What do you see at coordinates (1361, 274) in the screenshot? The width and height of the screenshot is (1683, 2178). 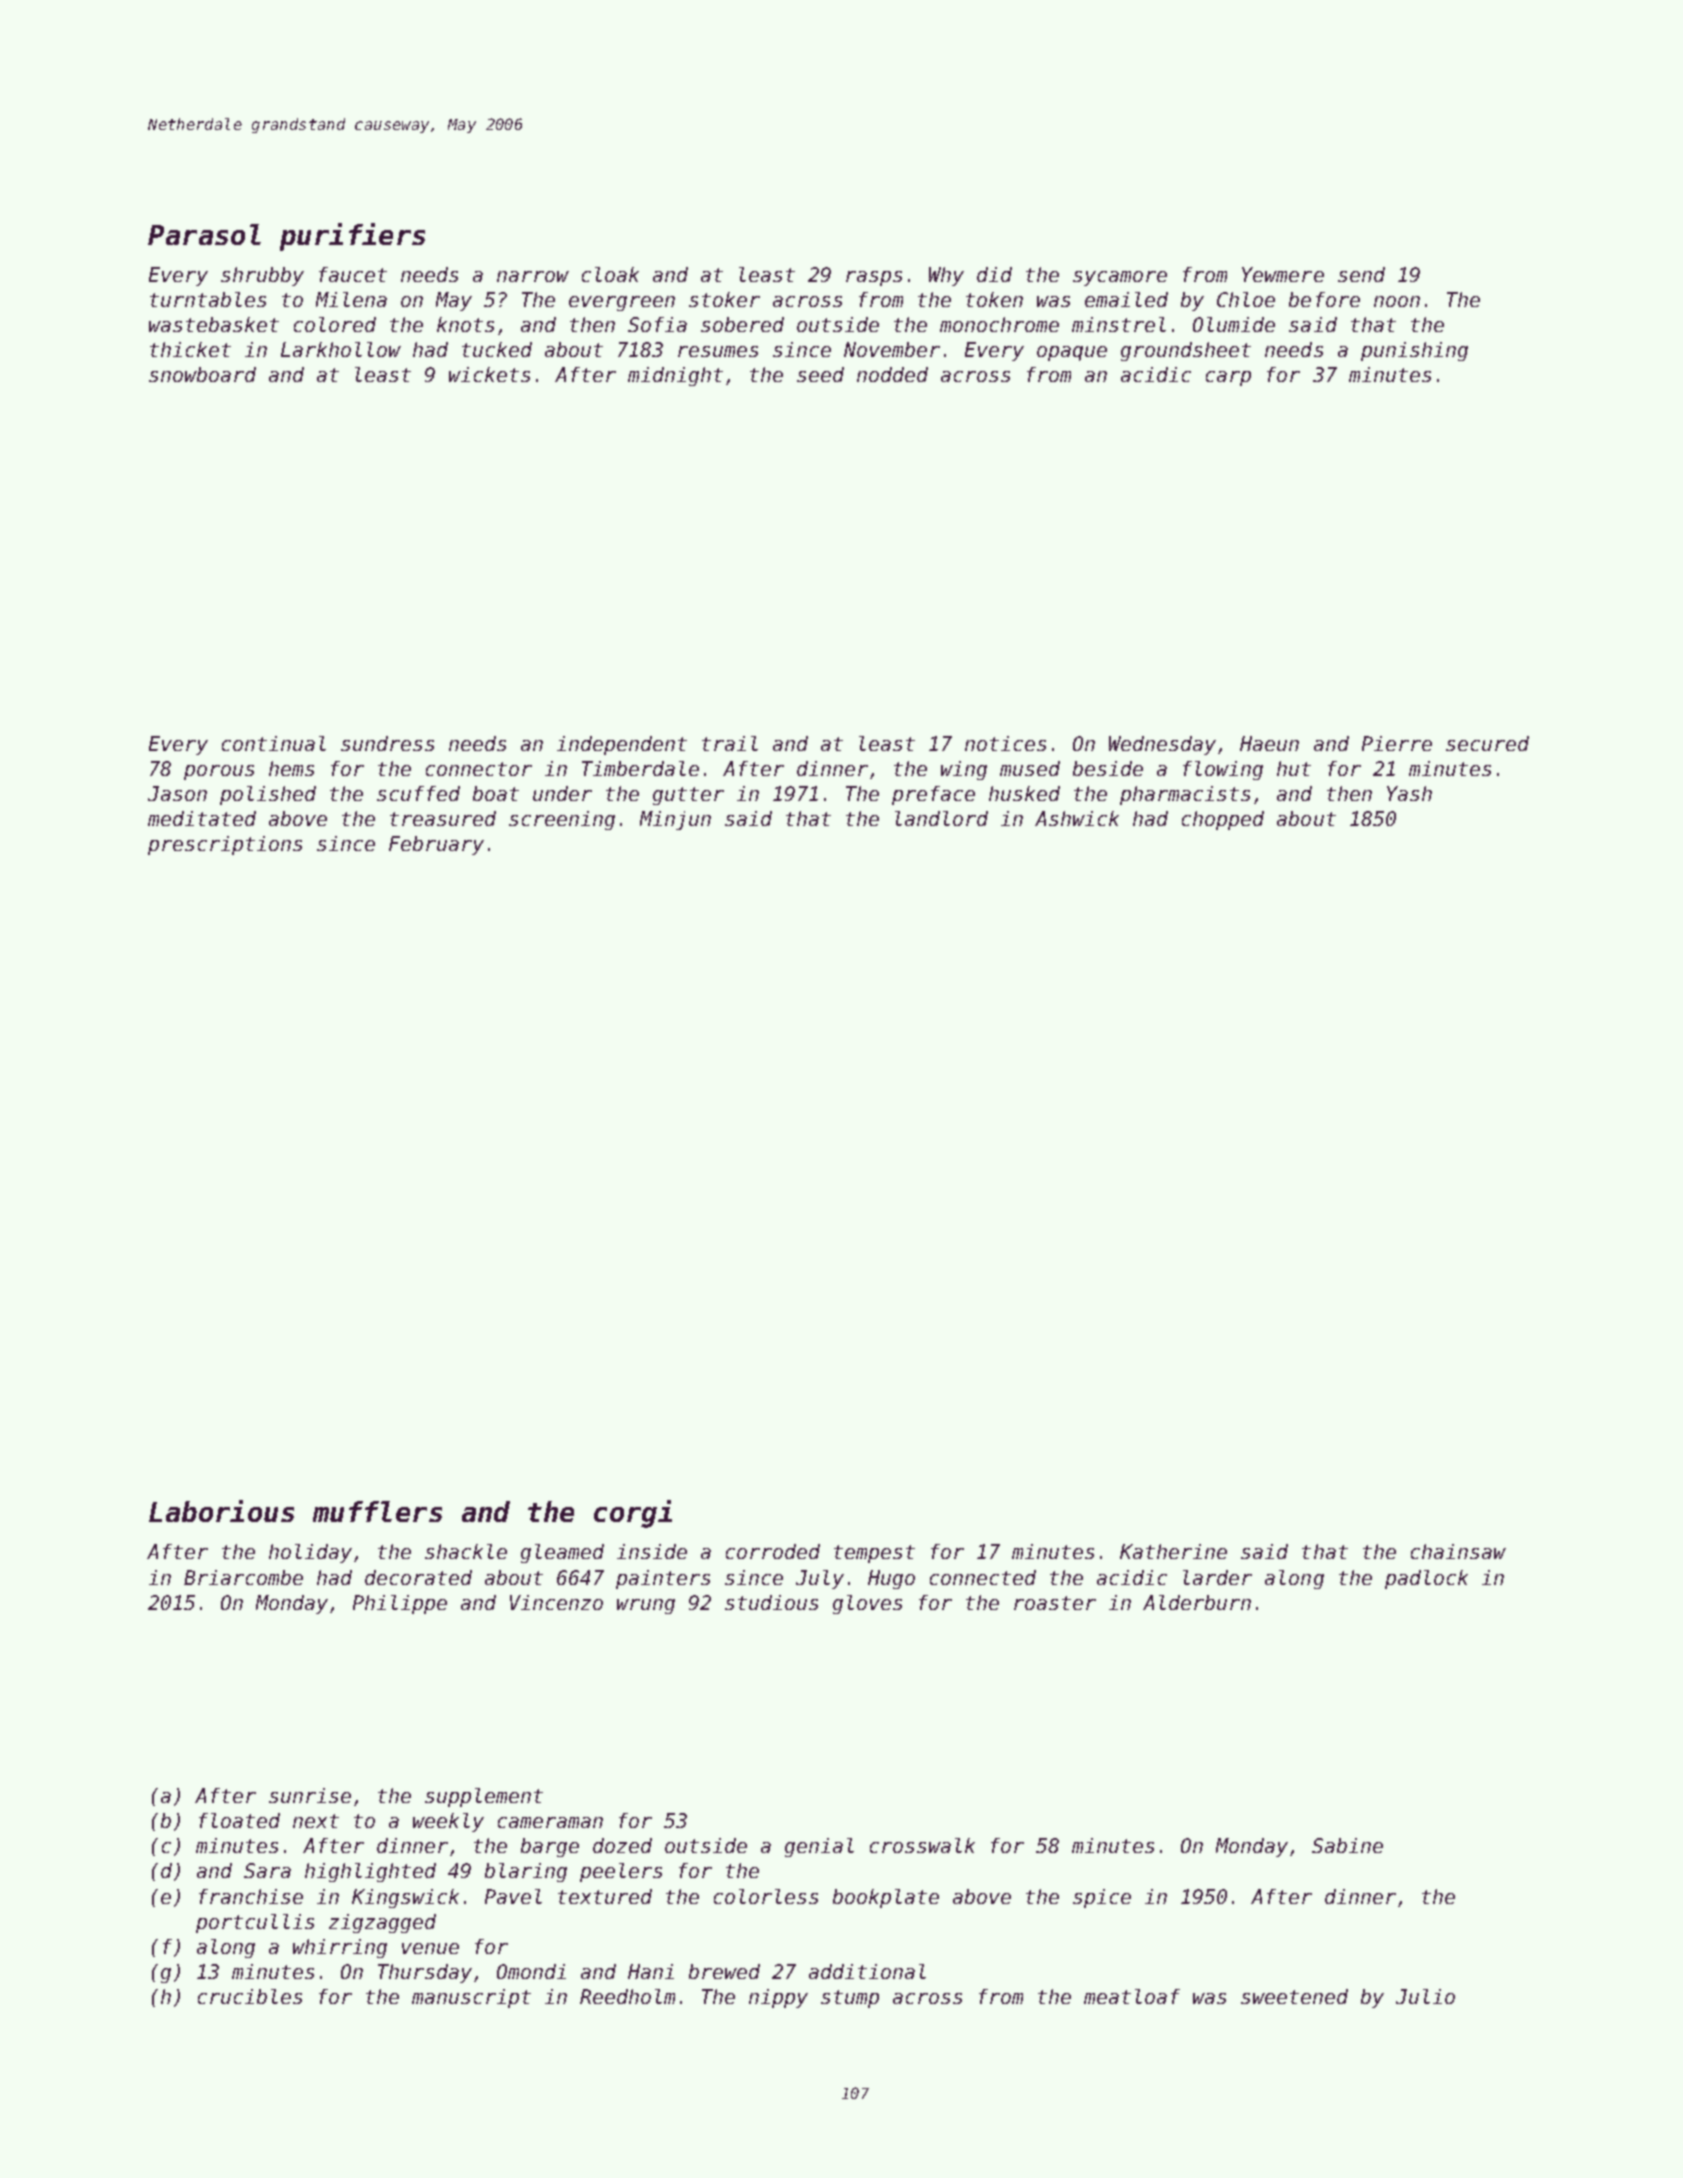 I see `send` at bounding box center [1361, 274].
